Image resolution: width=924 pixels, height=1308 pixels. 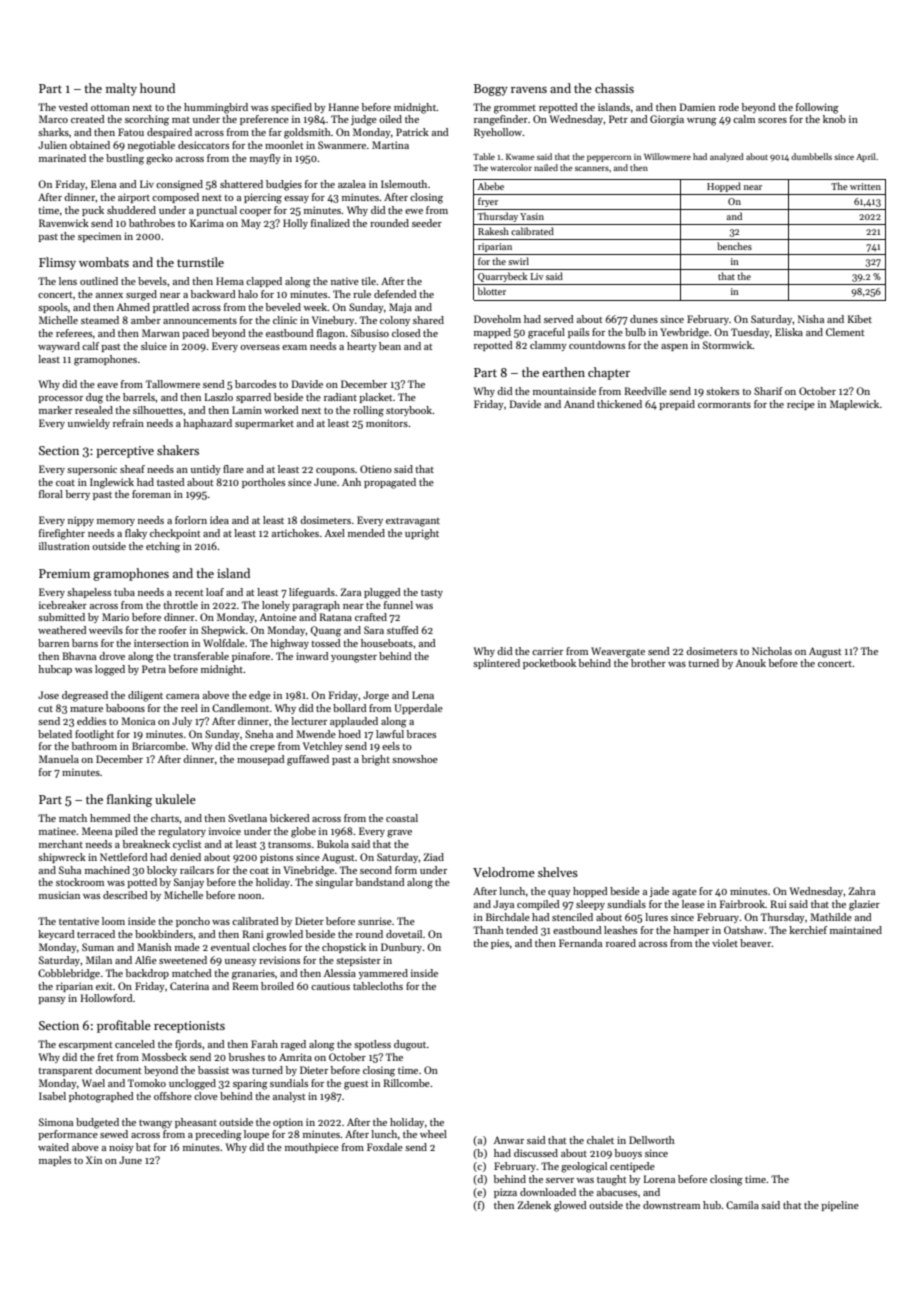 What do you see at coordinates (97, 1123) in the image?
I see `budgeted` at bounding box center [97, 1123].
